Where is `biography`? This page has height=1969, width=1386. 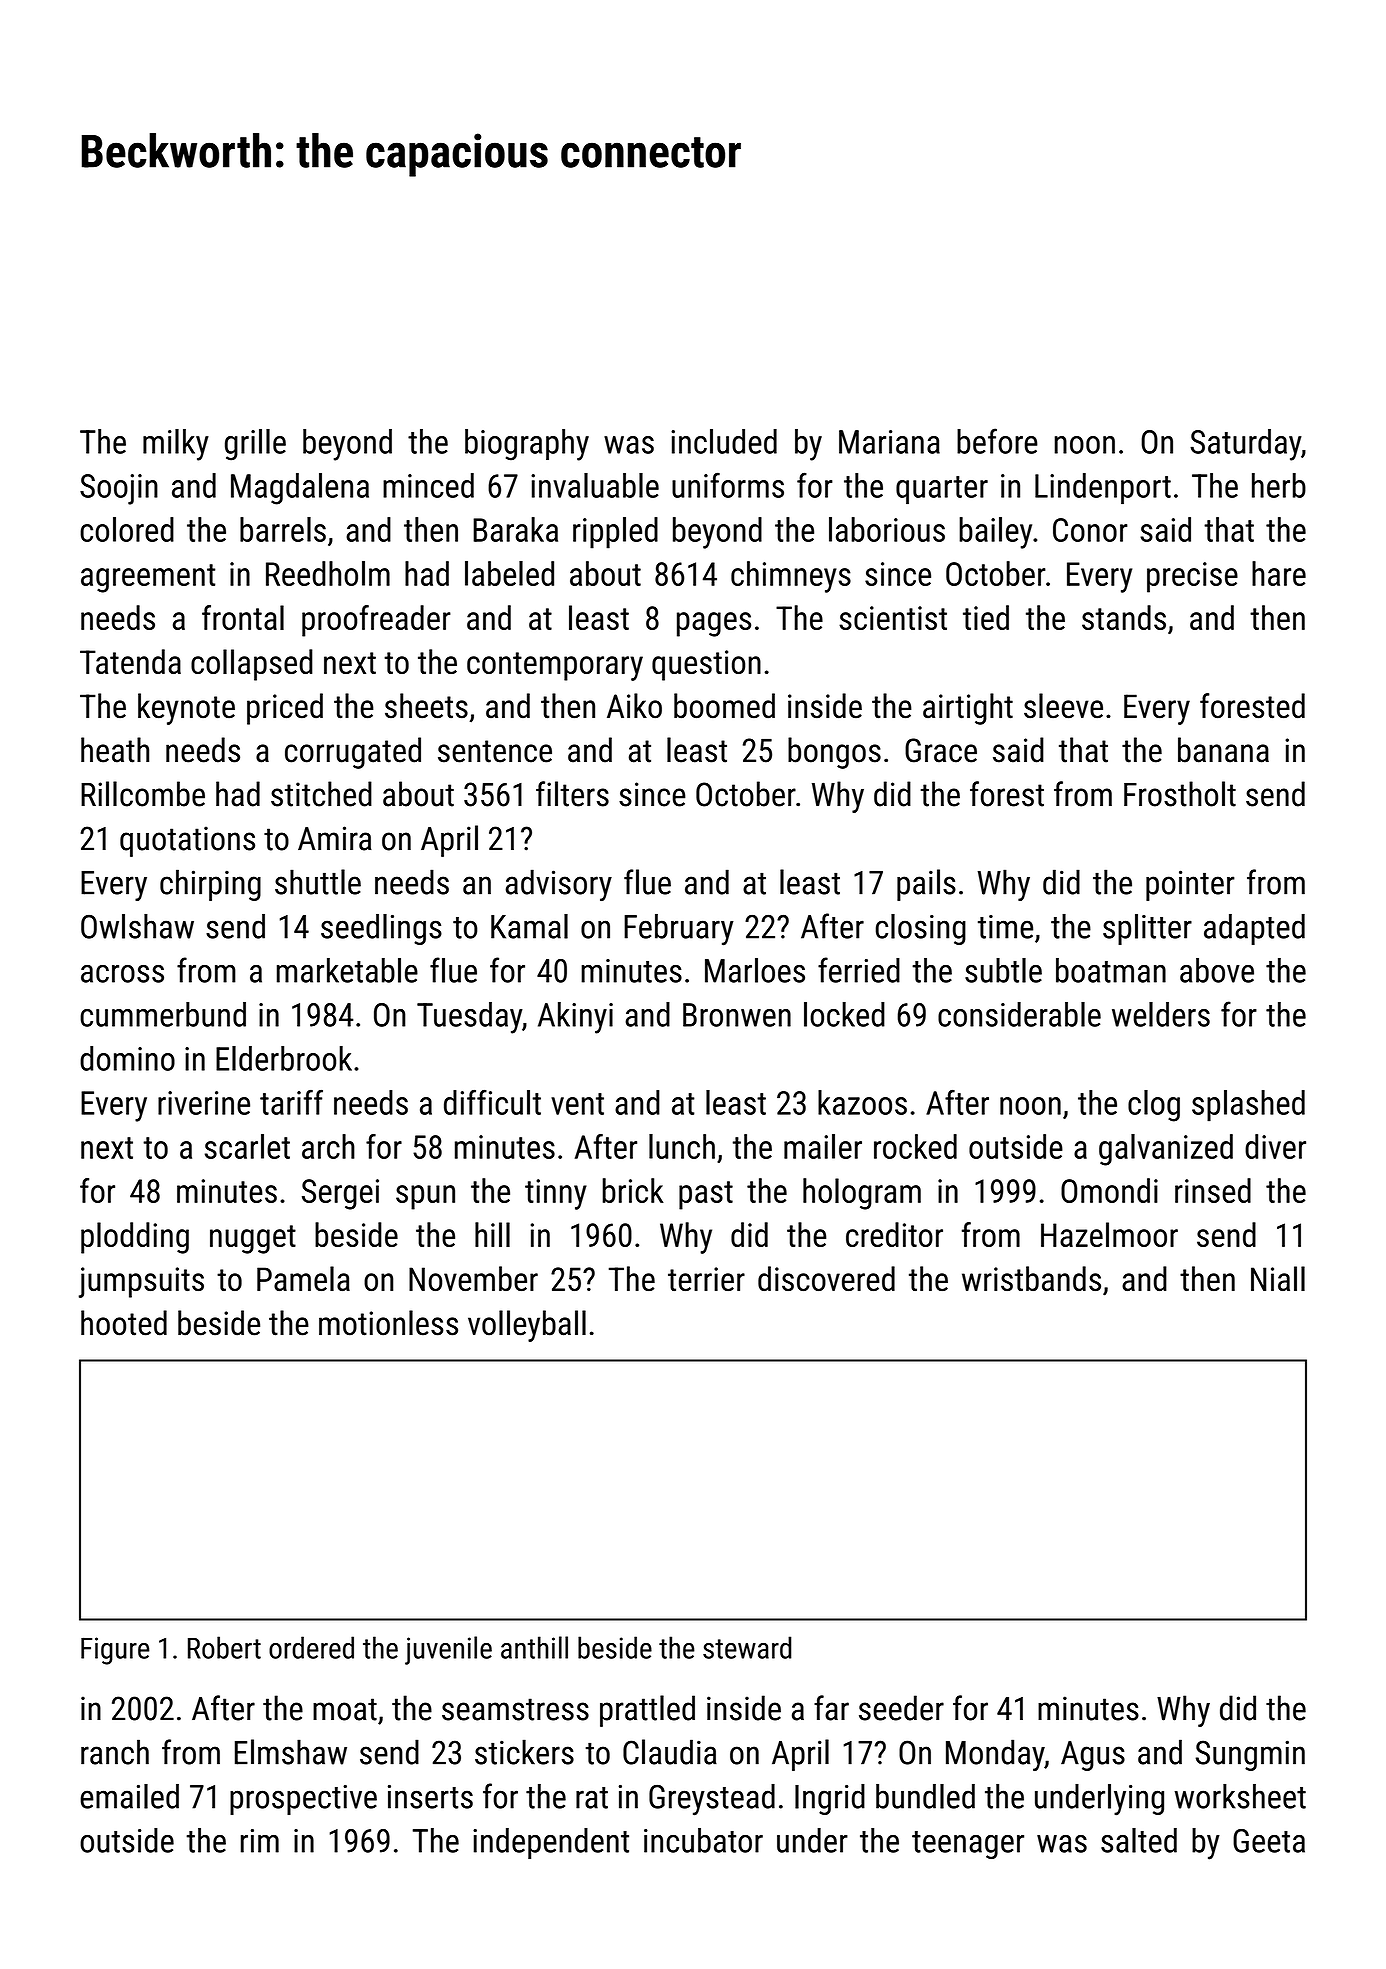 biography is located at coordinates (527, 445).
